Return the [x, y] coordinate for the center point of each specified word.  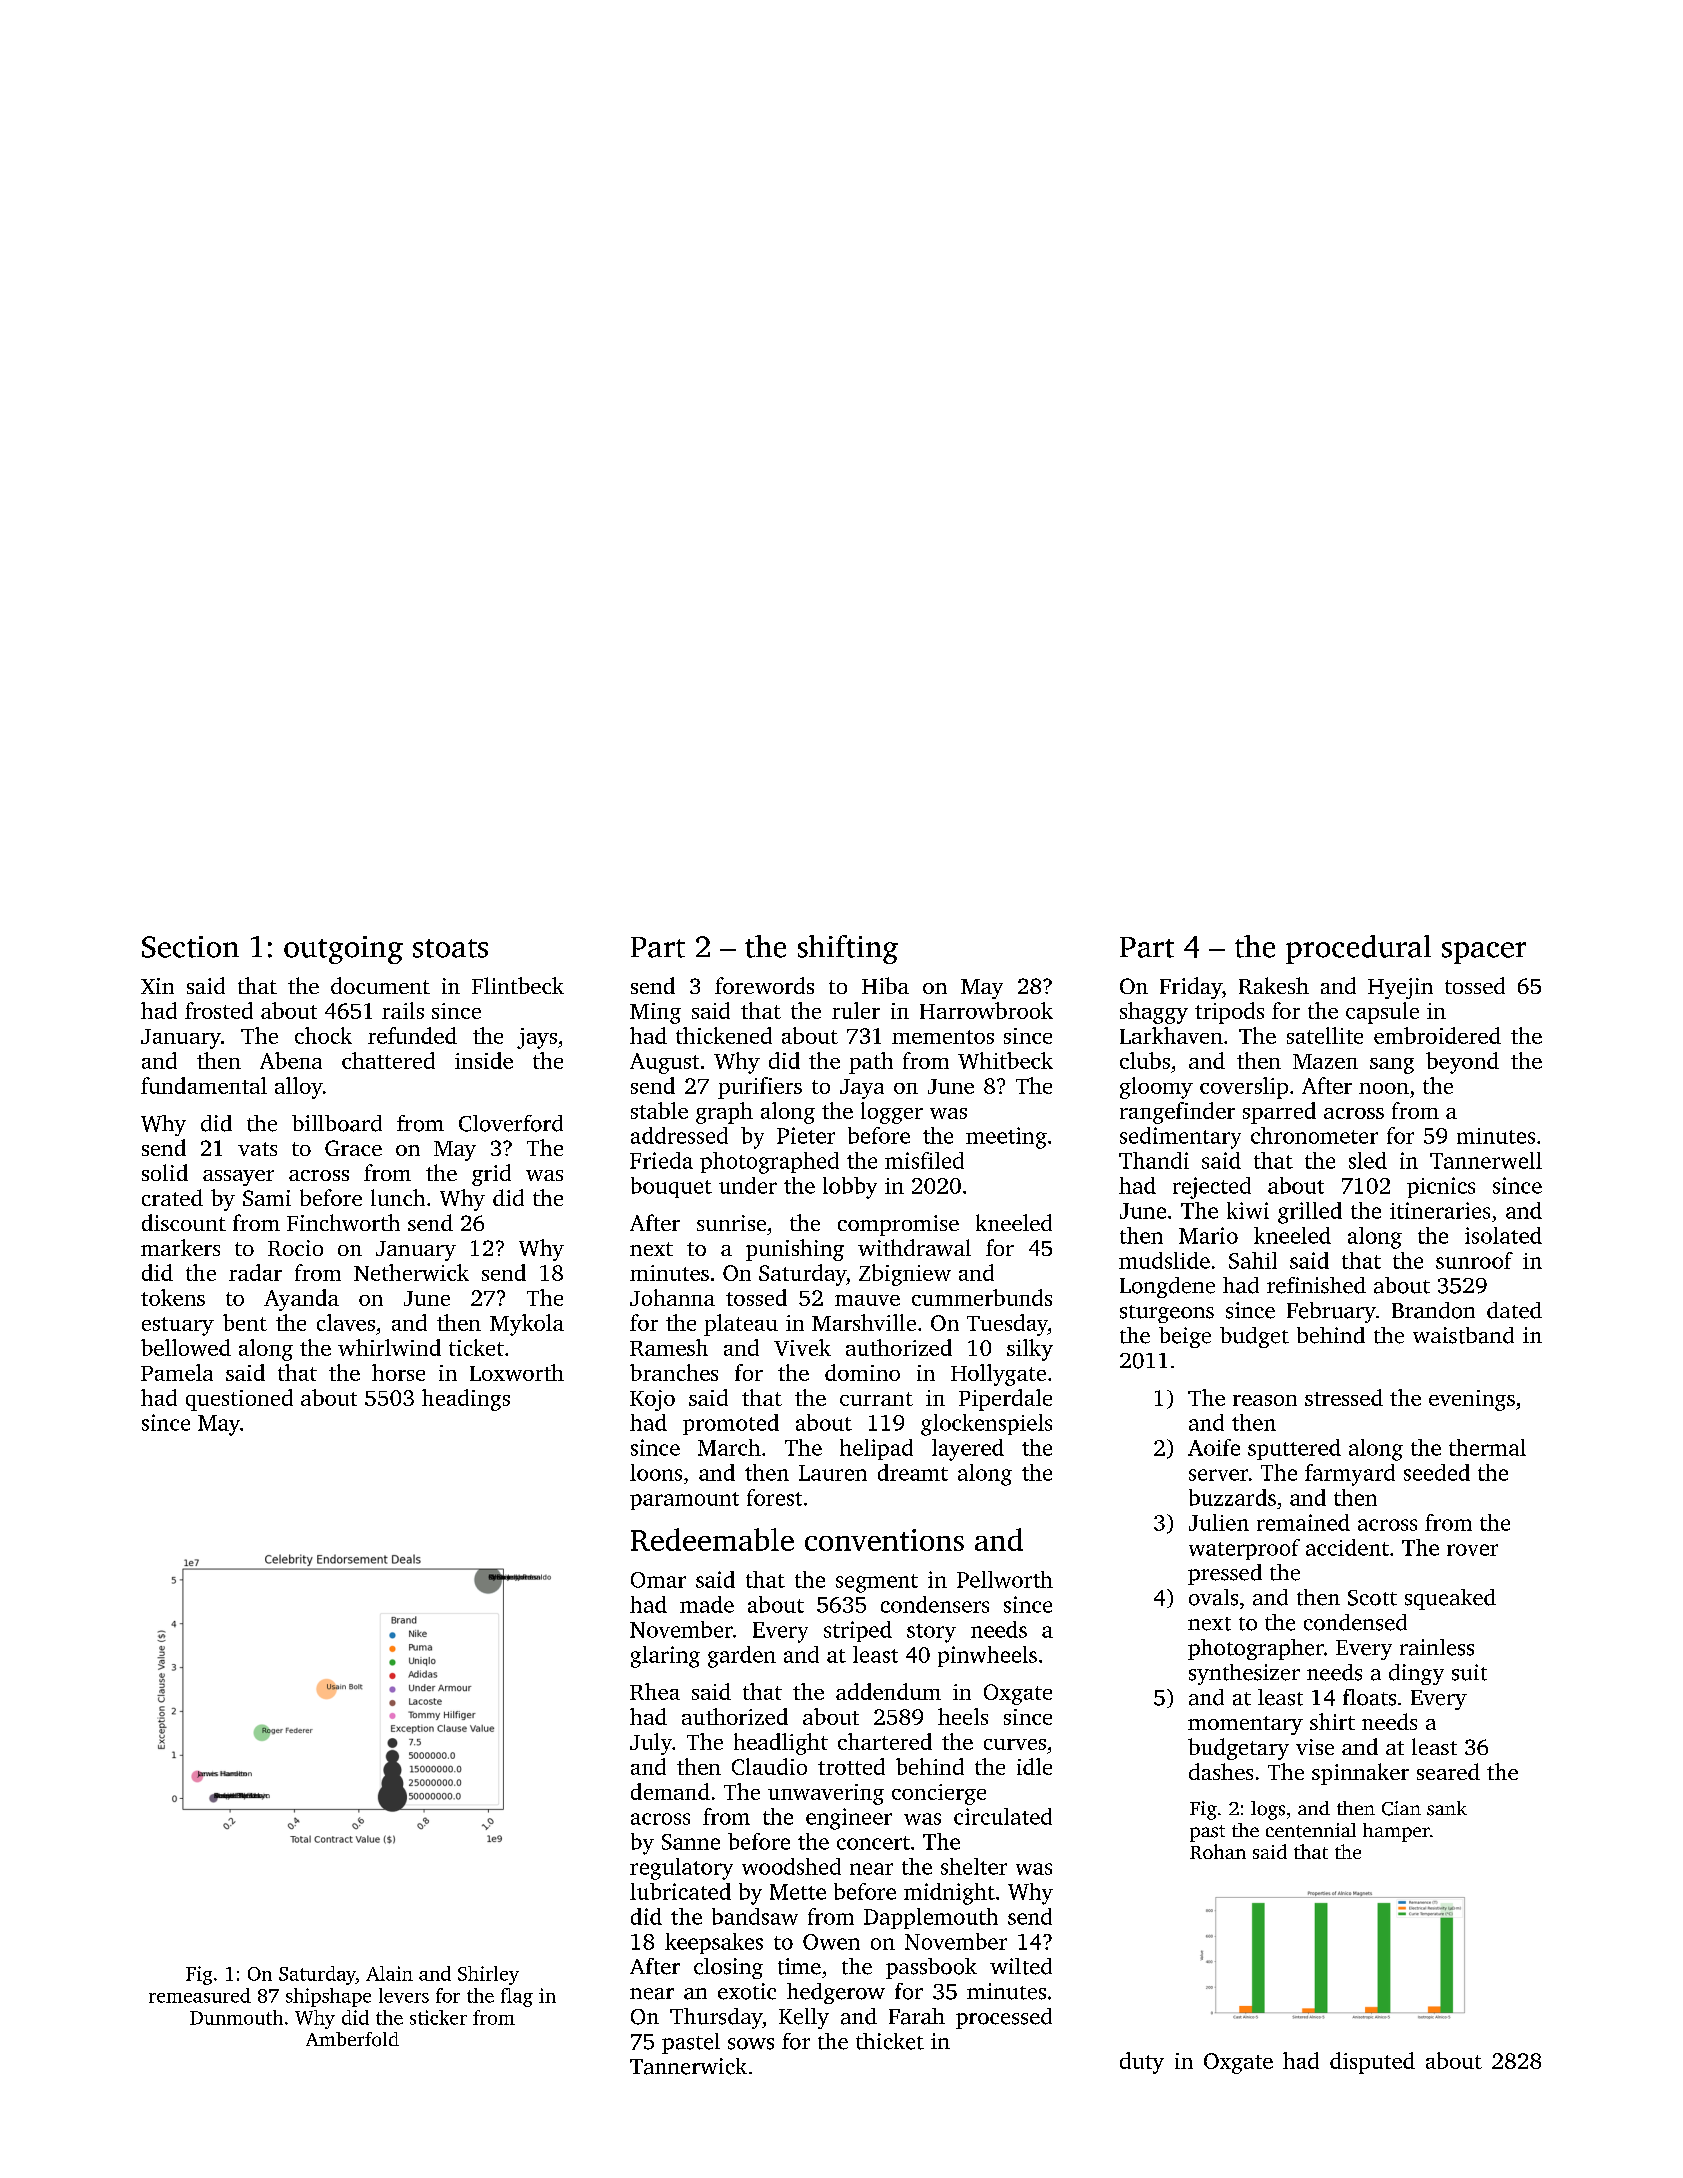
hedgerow [836, 1993]
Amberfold [352, 2039]
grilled [1310, 1213]
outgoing [343, 950]
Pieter [806, 1135]
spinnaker [1360, 1774]
